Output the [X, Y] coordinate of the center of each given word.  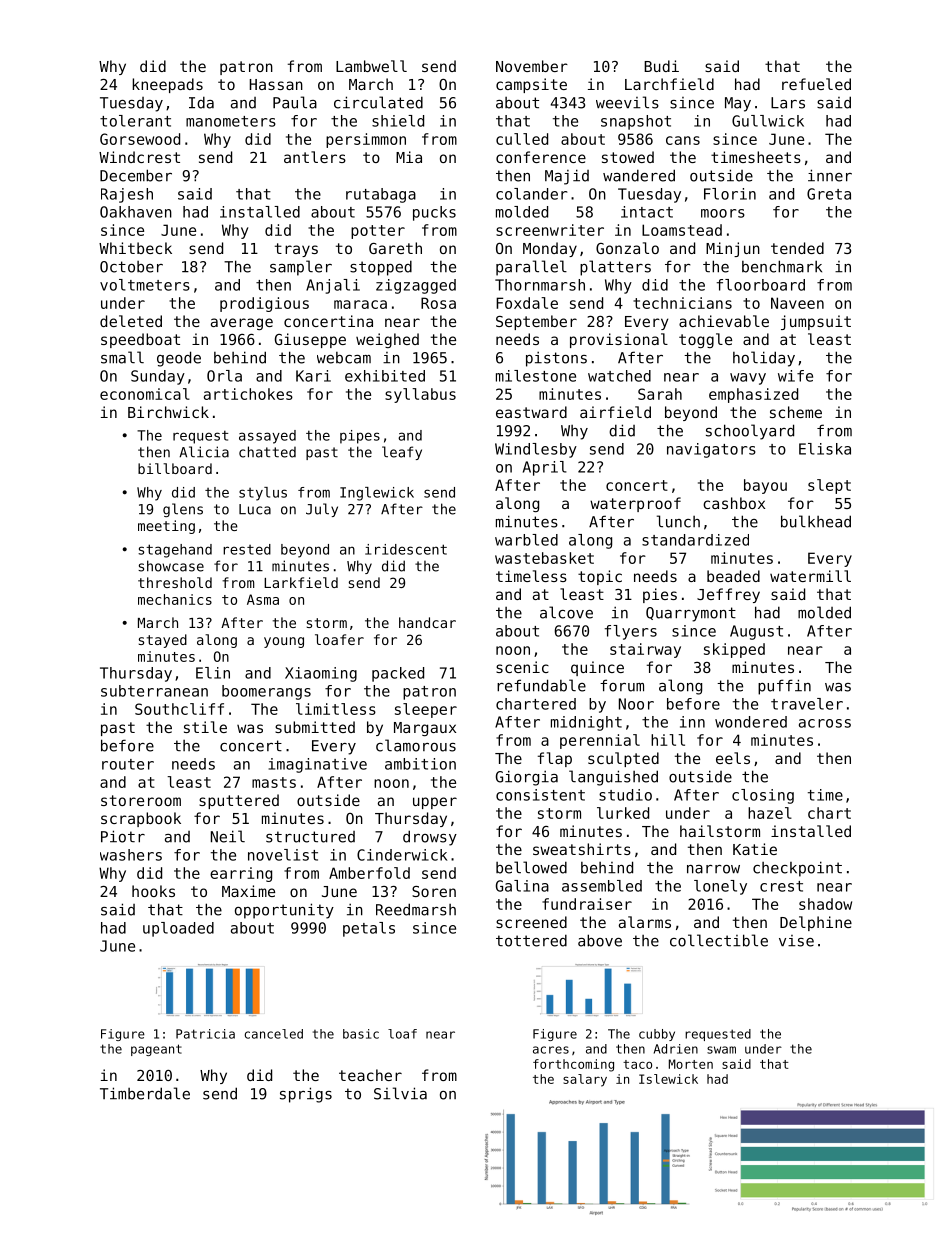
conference [541, 157]
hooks [153, 891]
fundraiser [587, 904]
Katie [755, 849]
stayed [163, 641]
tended [797, 248]
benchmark [782, 266]
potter [378, 232]
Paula [295, 102]
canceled [274, 1034]
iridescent [406, 549]
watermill [810, 576]
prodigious [264, 304]
